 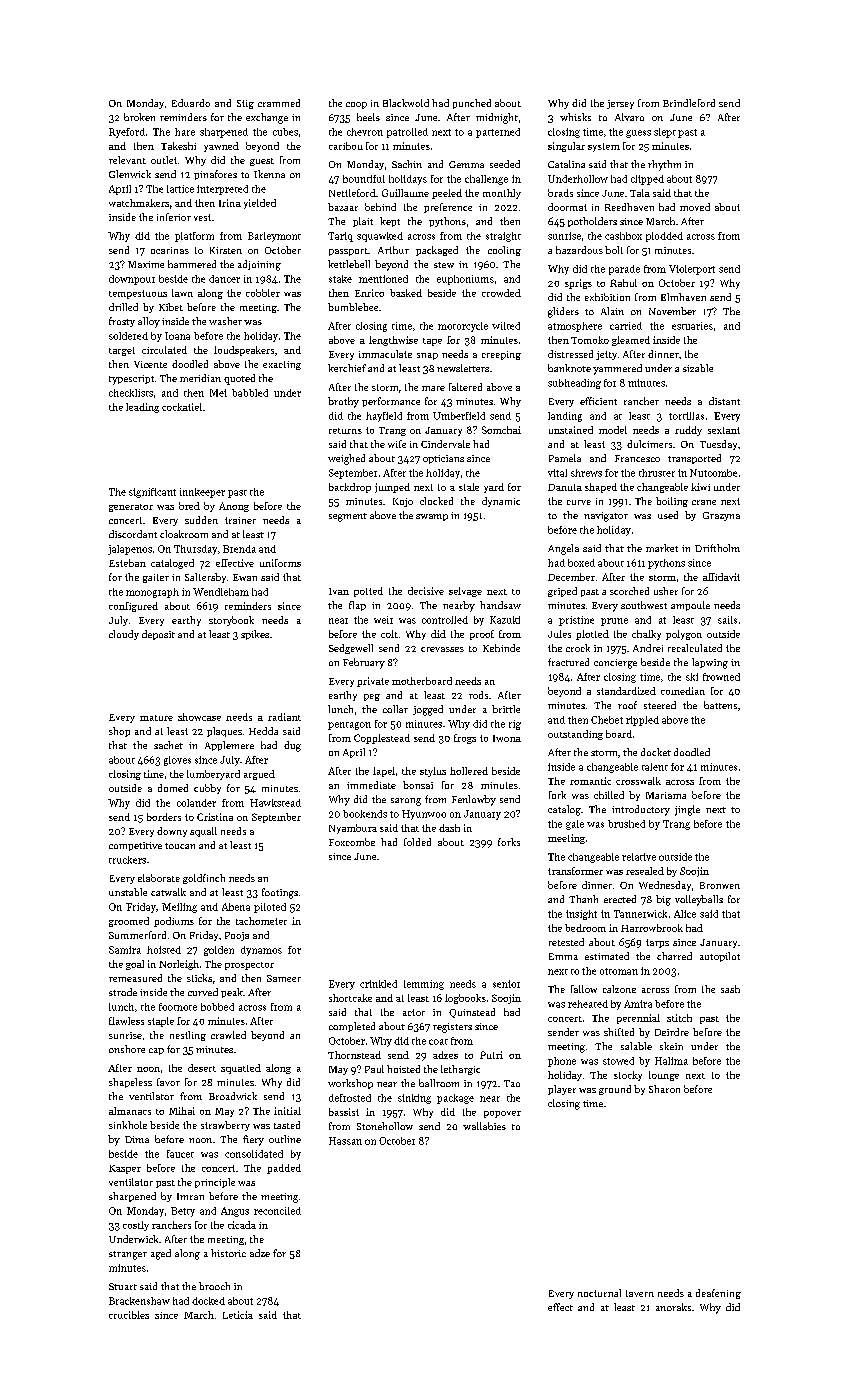 I want to click on weighed, so click(x=346, y=459).
